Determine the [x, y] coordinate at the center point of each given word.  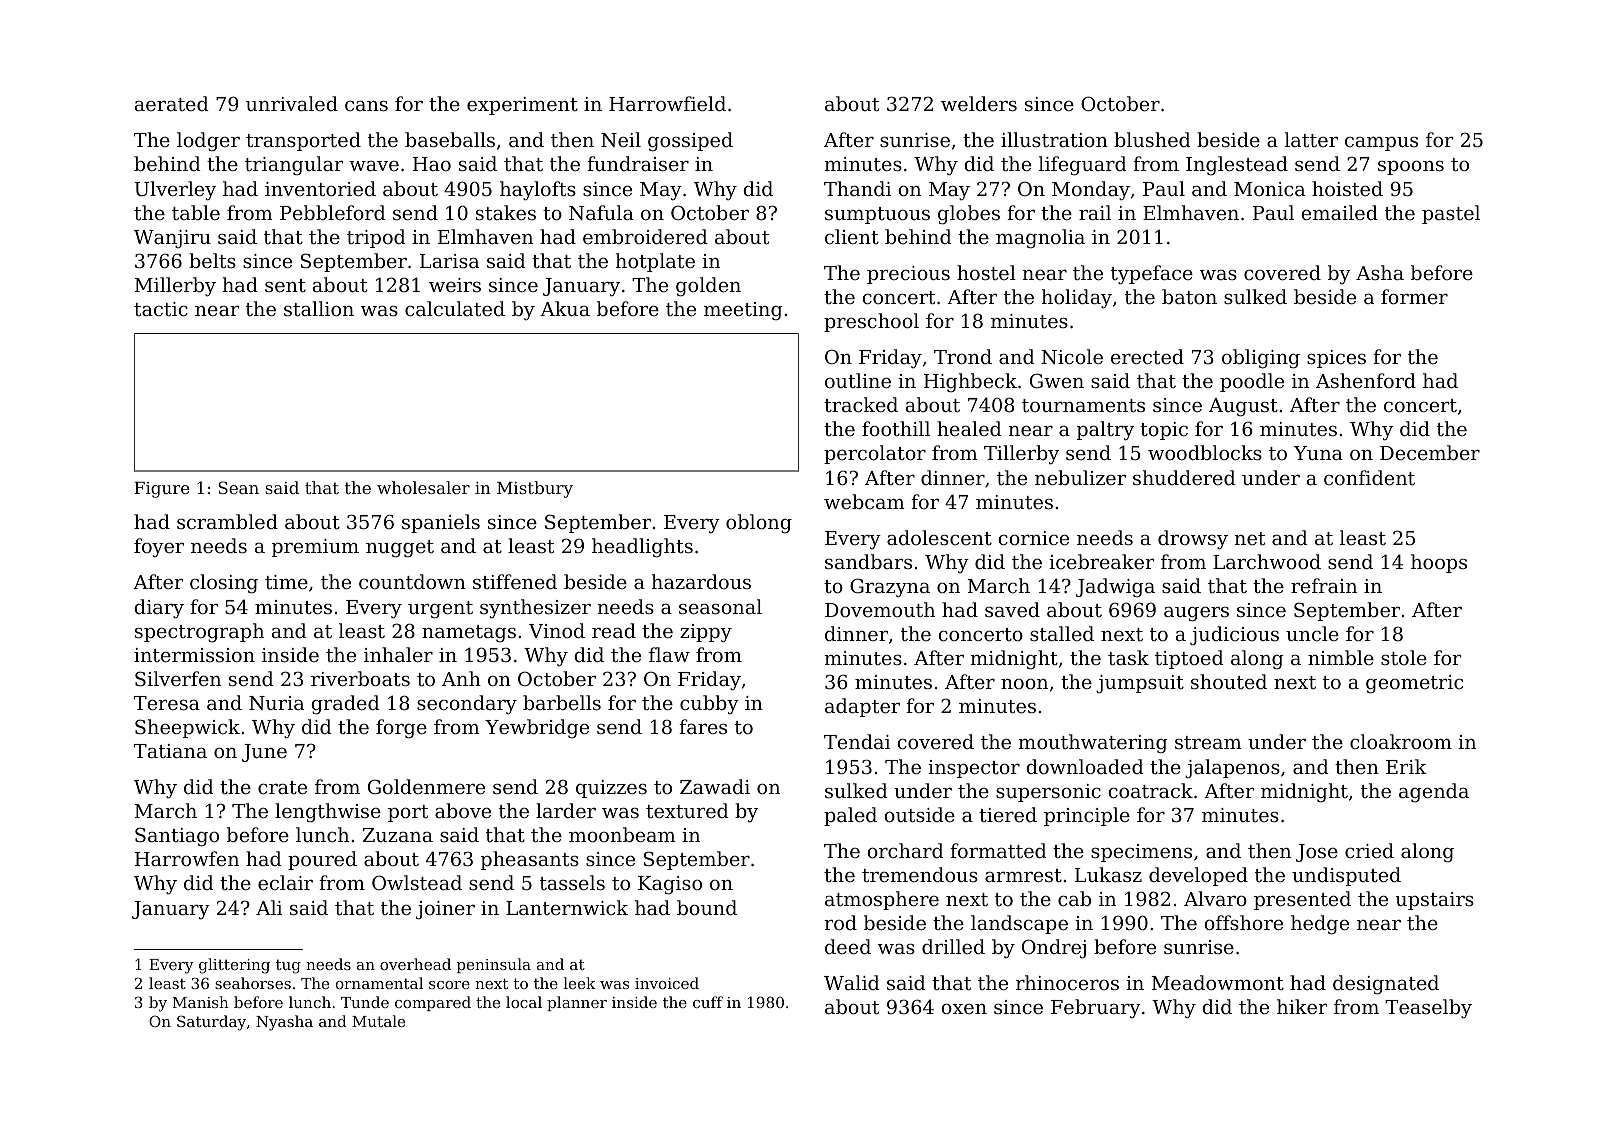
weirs [455, 285]
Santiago [177, 837]
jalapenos [1232, 768]
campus [1381, 144]
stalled [1062, 633]
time [286, 582]
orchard [906, 850]
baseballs [450, 139]
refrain [1324, 585]
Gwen [1057, 380]
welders [979, 103]
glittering [234, 966]
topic [1164, 431]
